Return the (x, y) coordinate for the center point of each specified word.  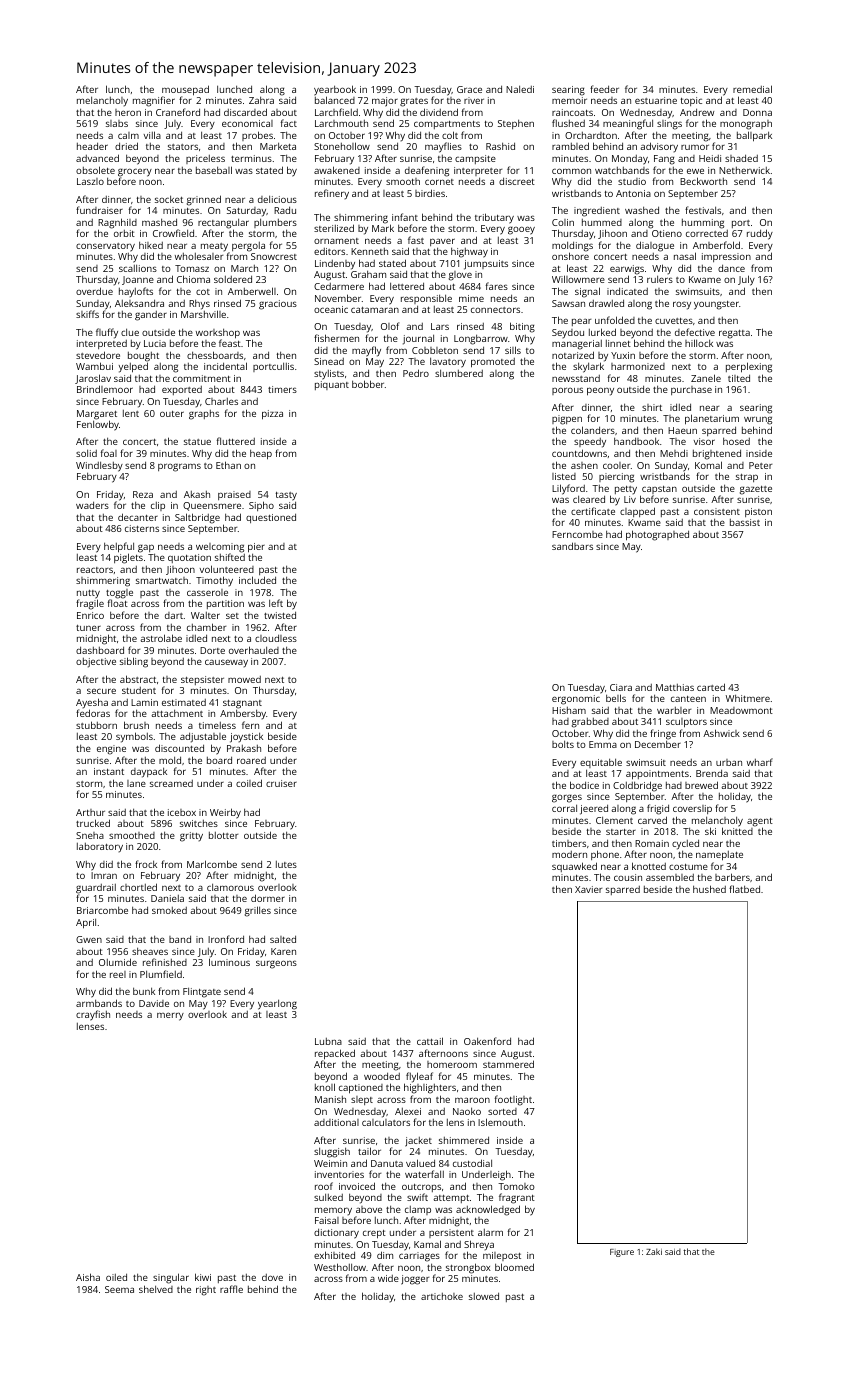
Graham (368, 274)
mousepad (185, 90)
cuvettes (674, 321)
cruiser (281, 783)
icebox (182, 812)
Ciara (621, 687)
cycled (685, 844)
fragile (90, 605)
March (244, 268)
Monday (630, 160)
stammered (508, 1064)
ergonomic (576, 700)
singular (171, 1278)
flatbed (744, 889)
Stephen (516, 124)
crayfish (93, 1015)
